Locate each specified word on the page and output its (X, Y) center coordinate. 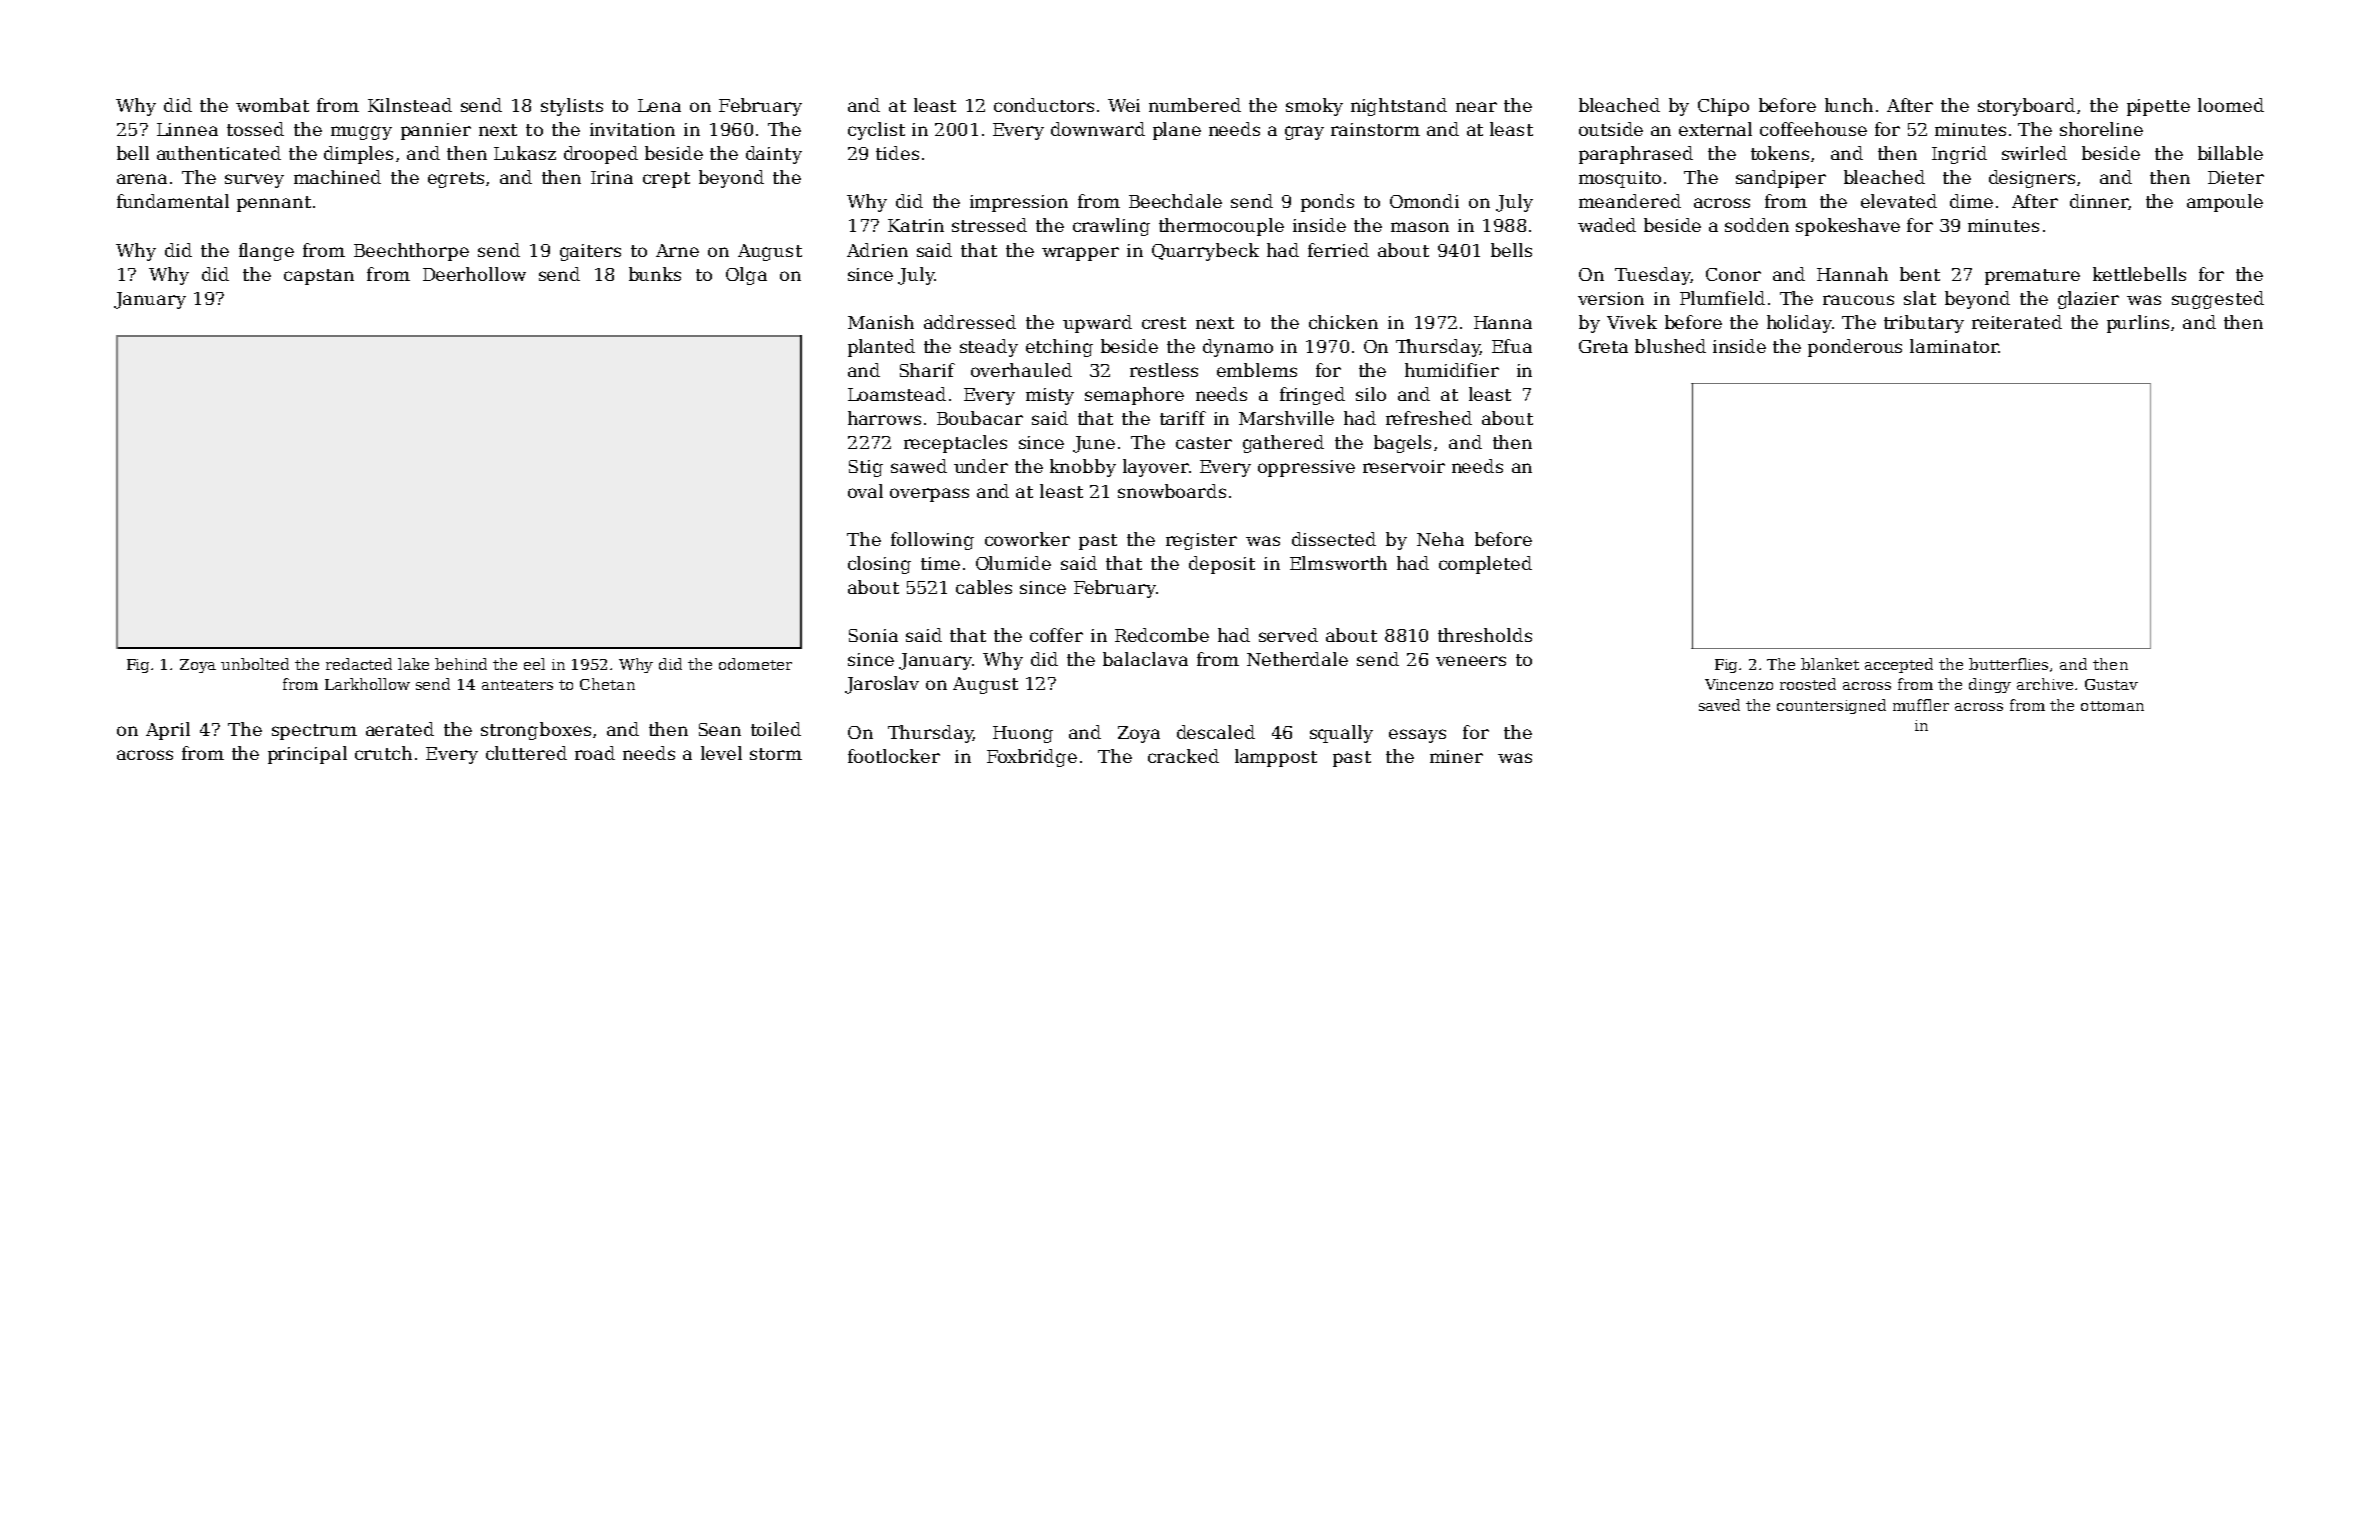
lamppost (1276, 758)
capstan (319, 277)
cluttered (526, 753)
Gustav (2111, 684)
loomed (2231, 105)
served (1288, 635)
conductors (1044, 105)
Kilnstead (410, 105)
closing (879, 565)
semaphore (1134, 396)
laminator (1954, 346)
